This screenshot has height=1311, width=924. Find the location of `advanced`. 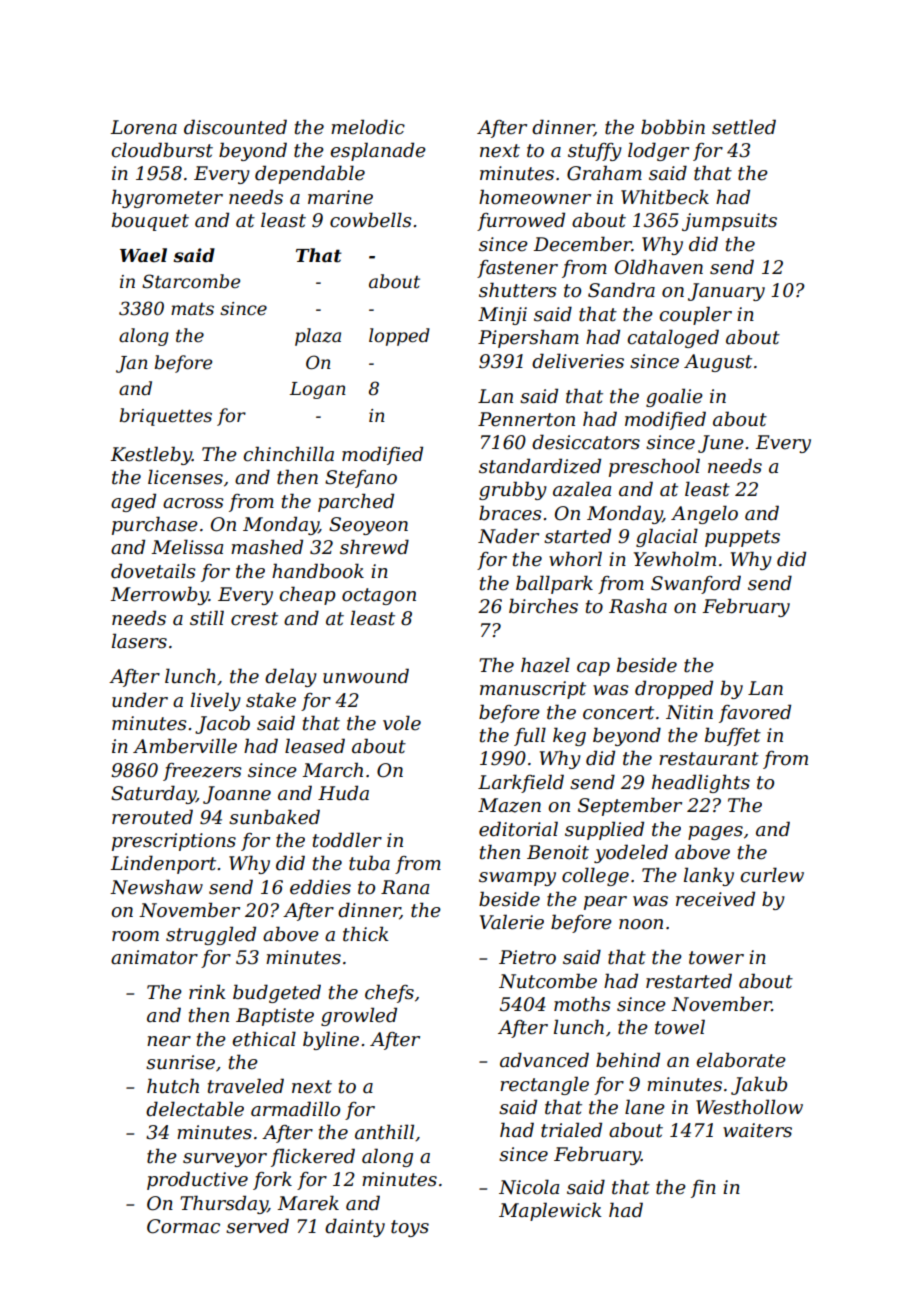

advanced is located at coordinates (544, 1060).
